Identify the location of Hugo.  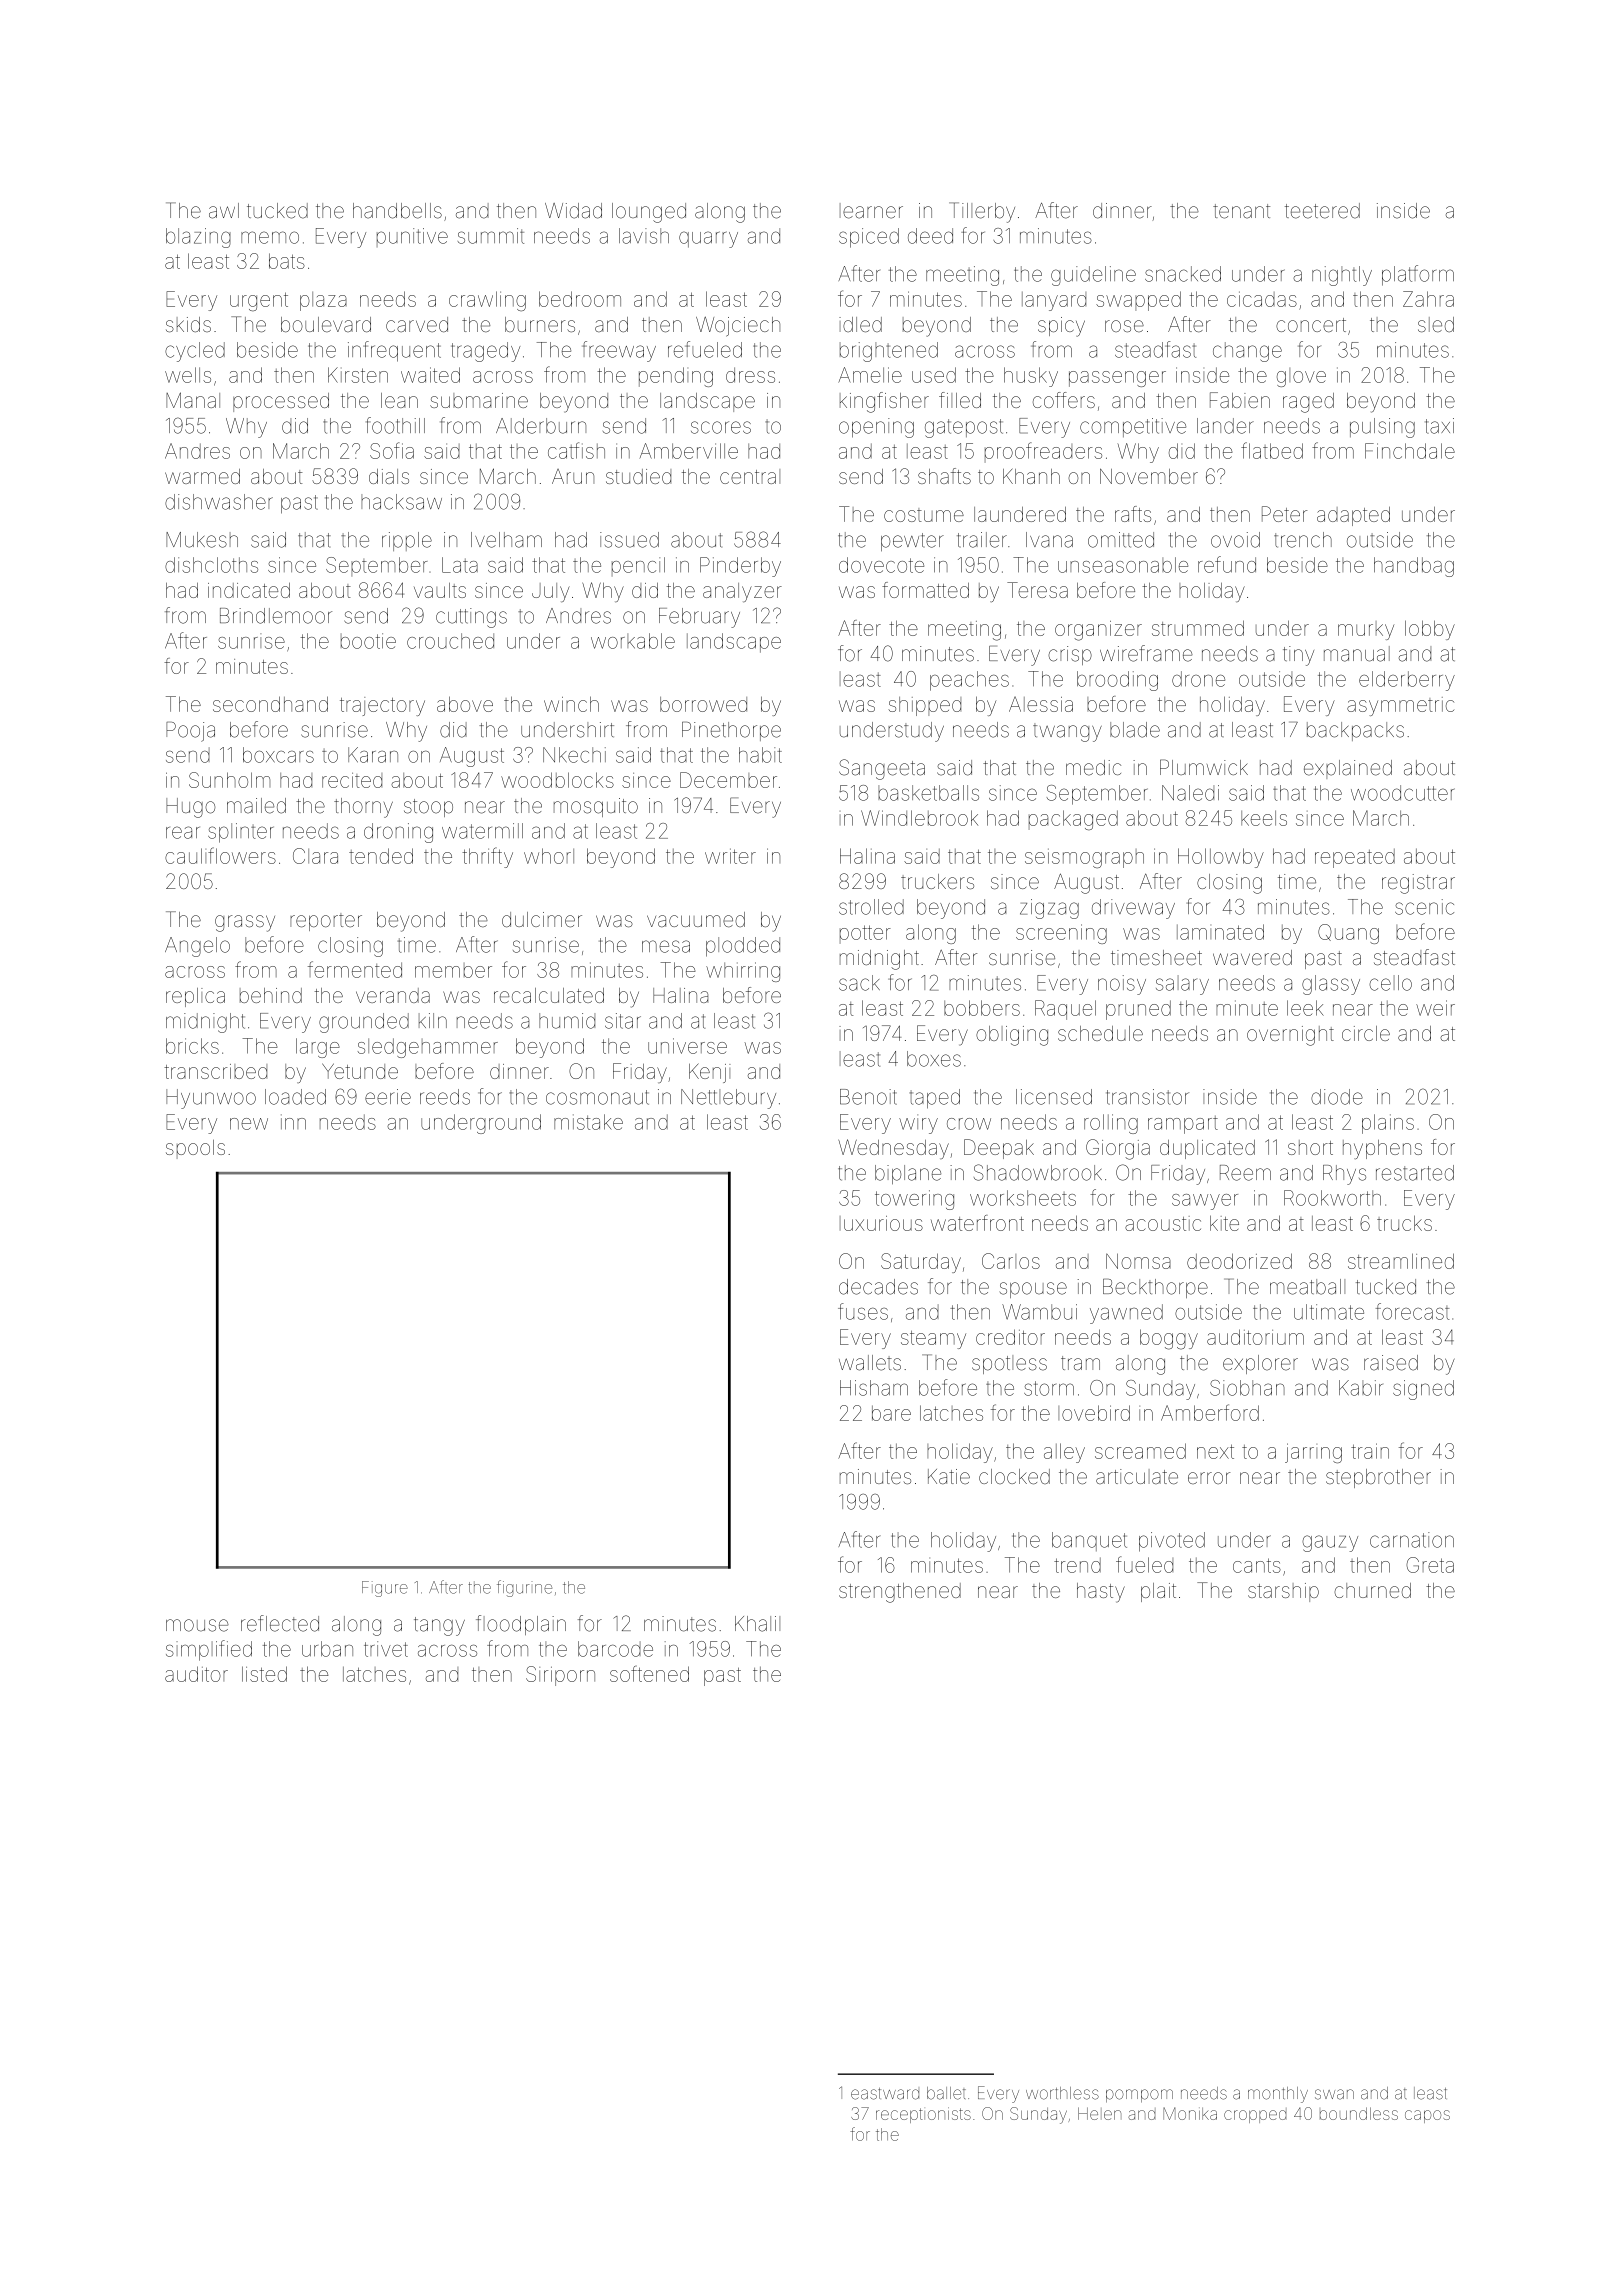
(190, 808).
